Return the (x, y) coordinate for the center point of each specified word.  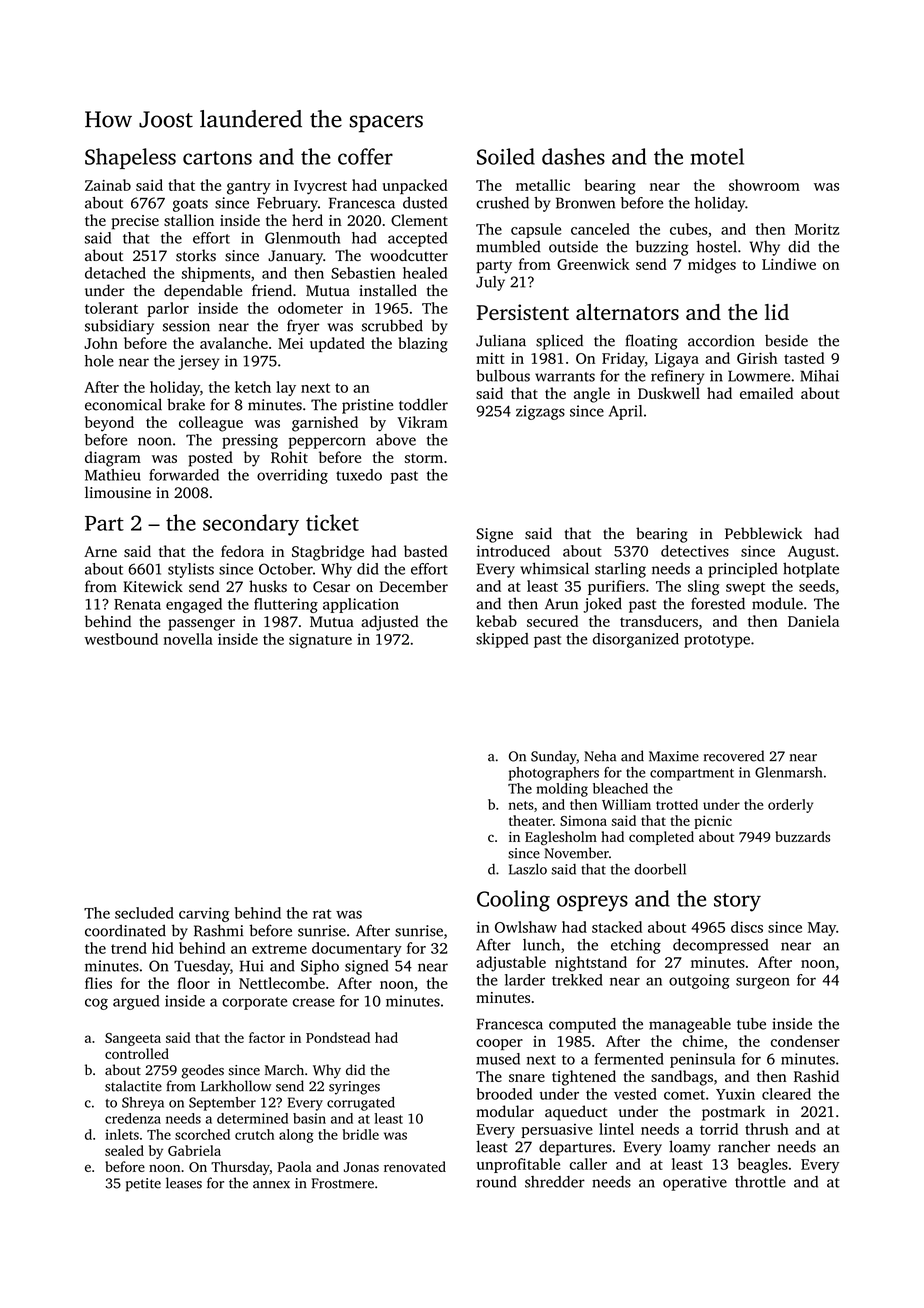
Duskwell (669, 393)
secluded (144, 913)
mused (498, 1059)
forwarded (184, 475)
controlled (137, 1053)
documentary (357, 949)
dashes (573, 156)
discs (747, 927)
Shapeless (130, 158)
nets (521, 805)
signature (320, 641)
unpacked (415, 186)
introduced (513, 551)
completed (661, 838)
